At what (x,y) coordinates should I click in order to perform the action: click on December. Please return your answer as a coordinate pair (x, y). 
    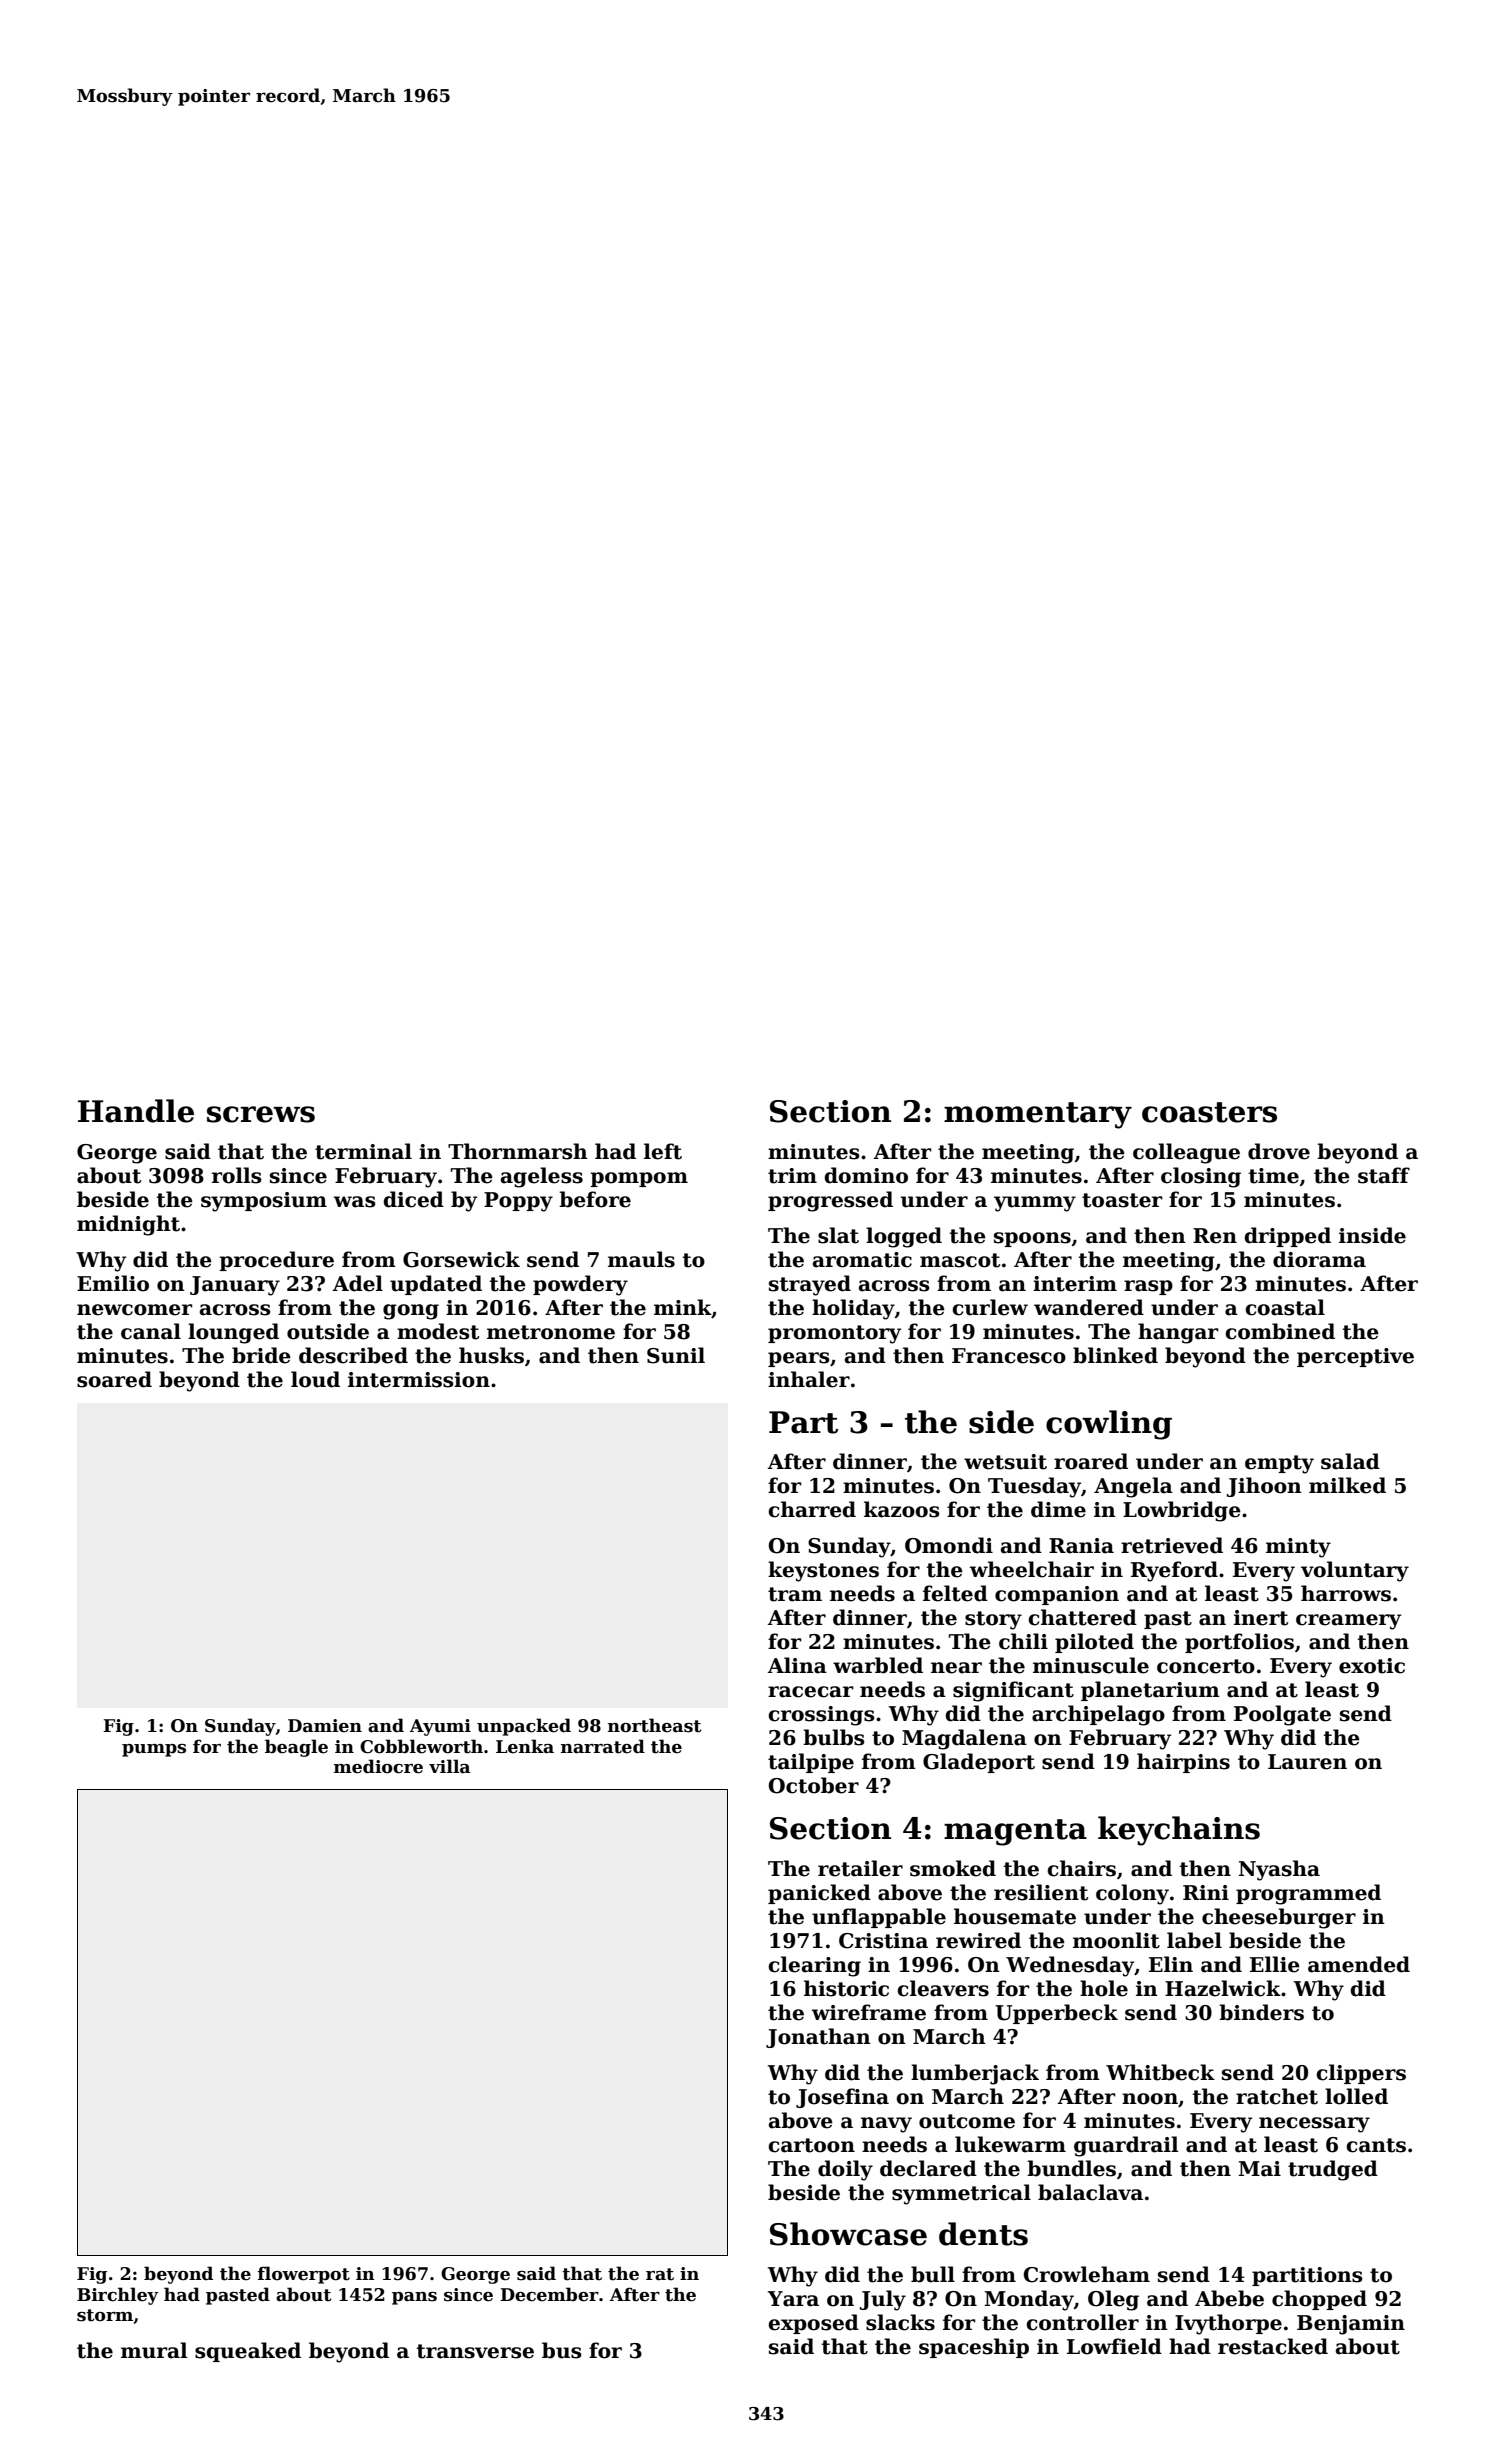
    Looking at the image, I should click on (549, 2294).
